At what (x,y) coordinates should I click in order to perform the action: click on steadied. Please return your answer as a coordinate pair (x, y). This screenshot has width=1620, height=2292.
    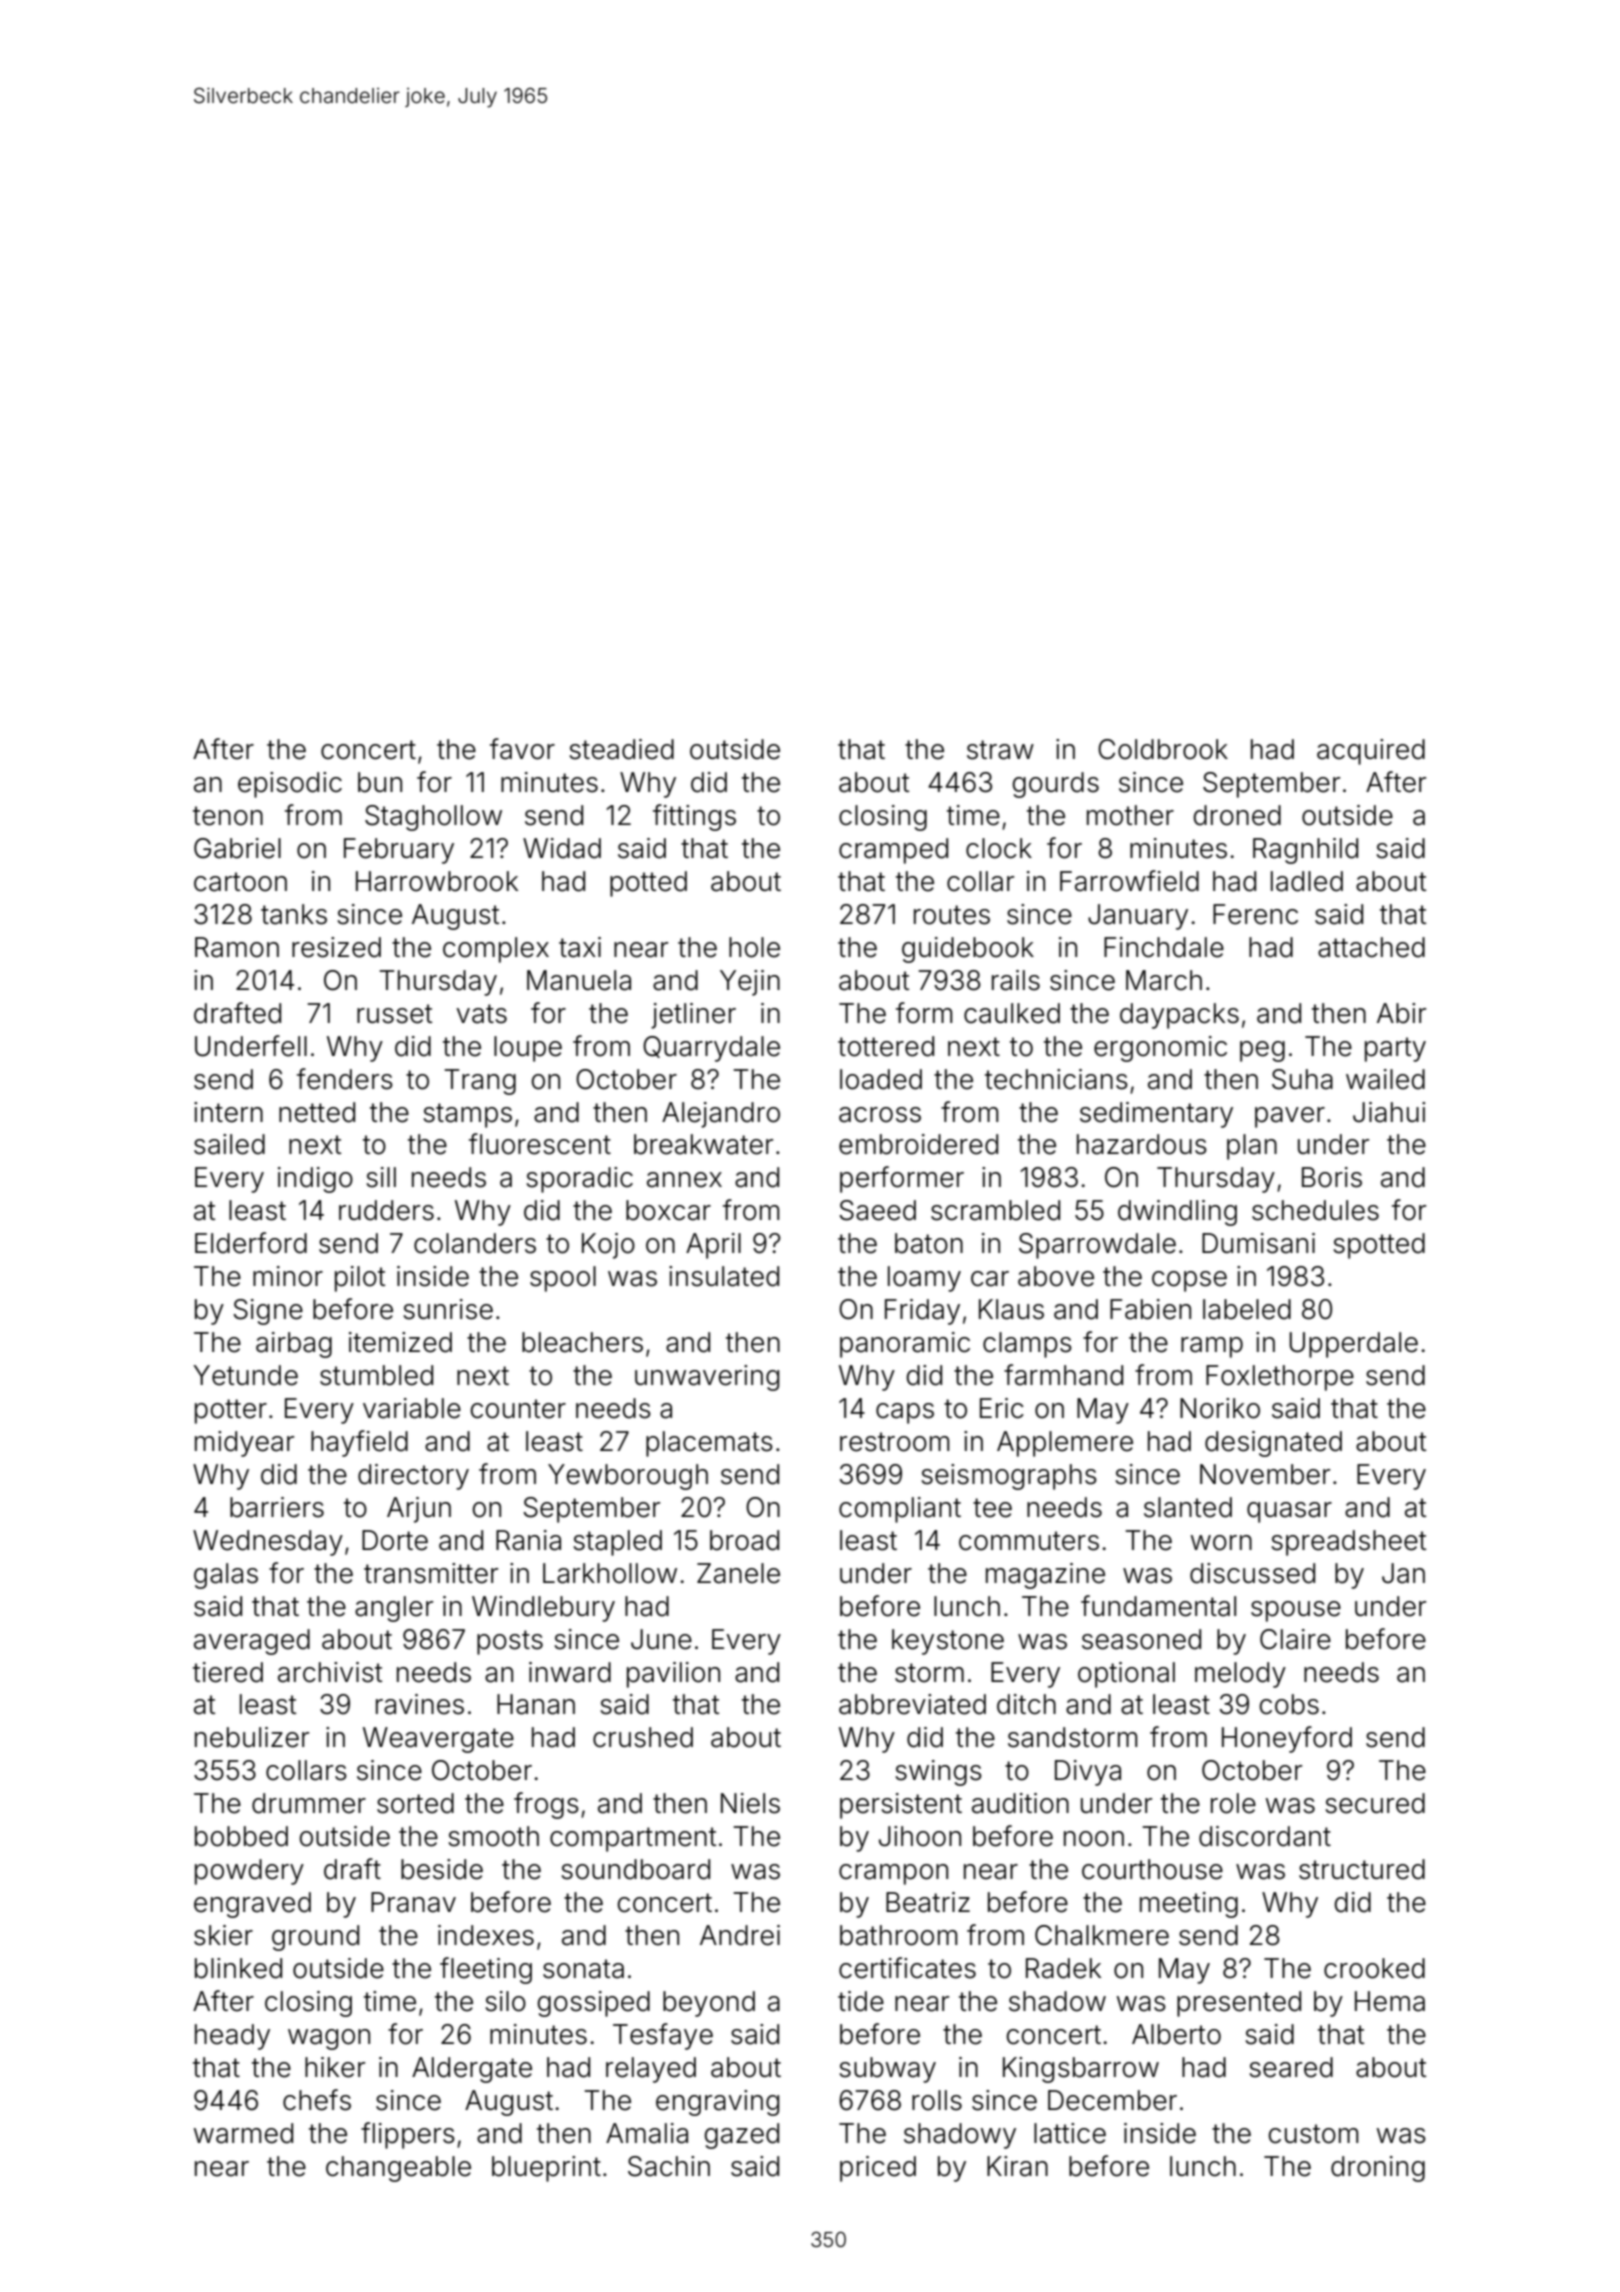
    Looking at the image, I should click on (621, 749).
